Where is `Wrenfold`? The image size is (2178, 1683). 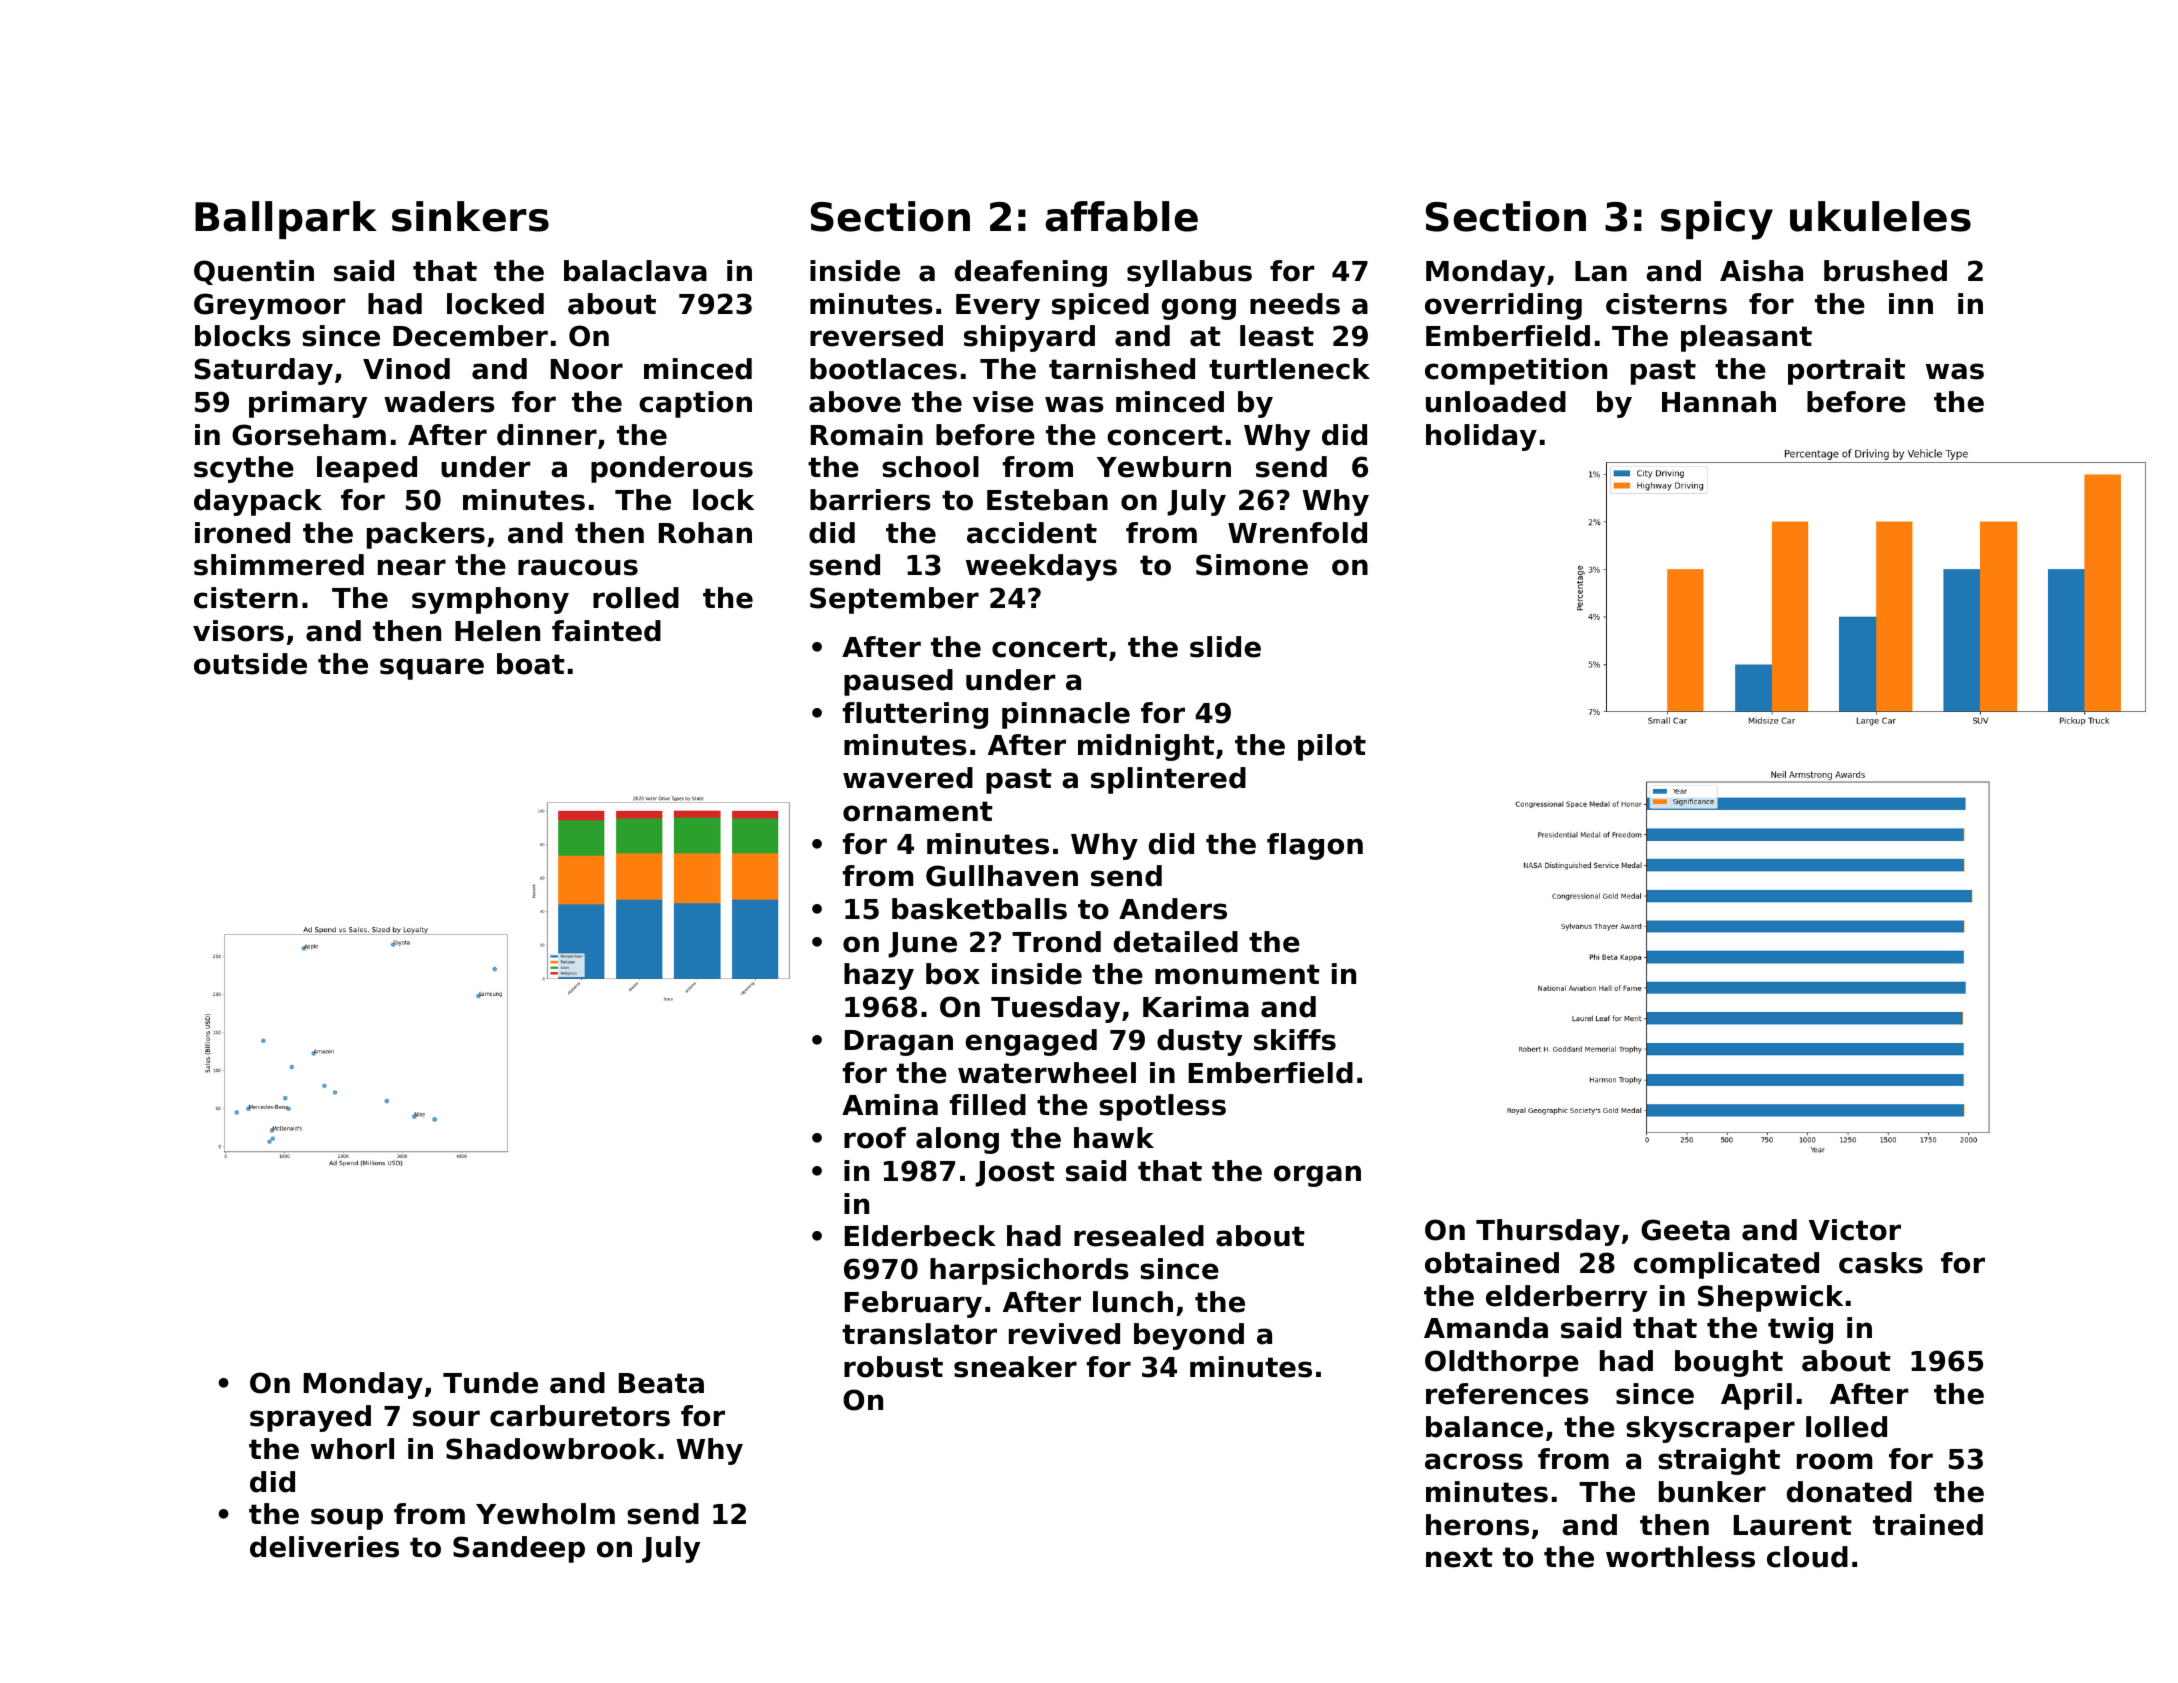 Wrenfold is located at coordinates (1297, 533).
